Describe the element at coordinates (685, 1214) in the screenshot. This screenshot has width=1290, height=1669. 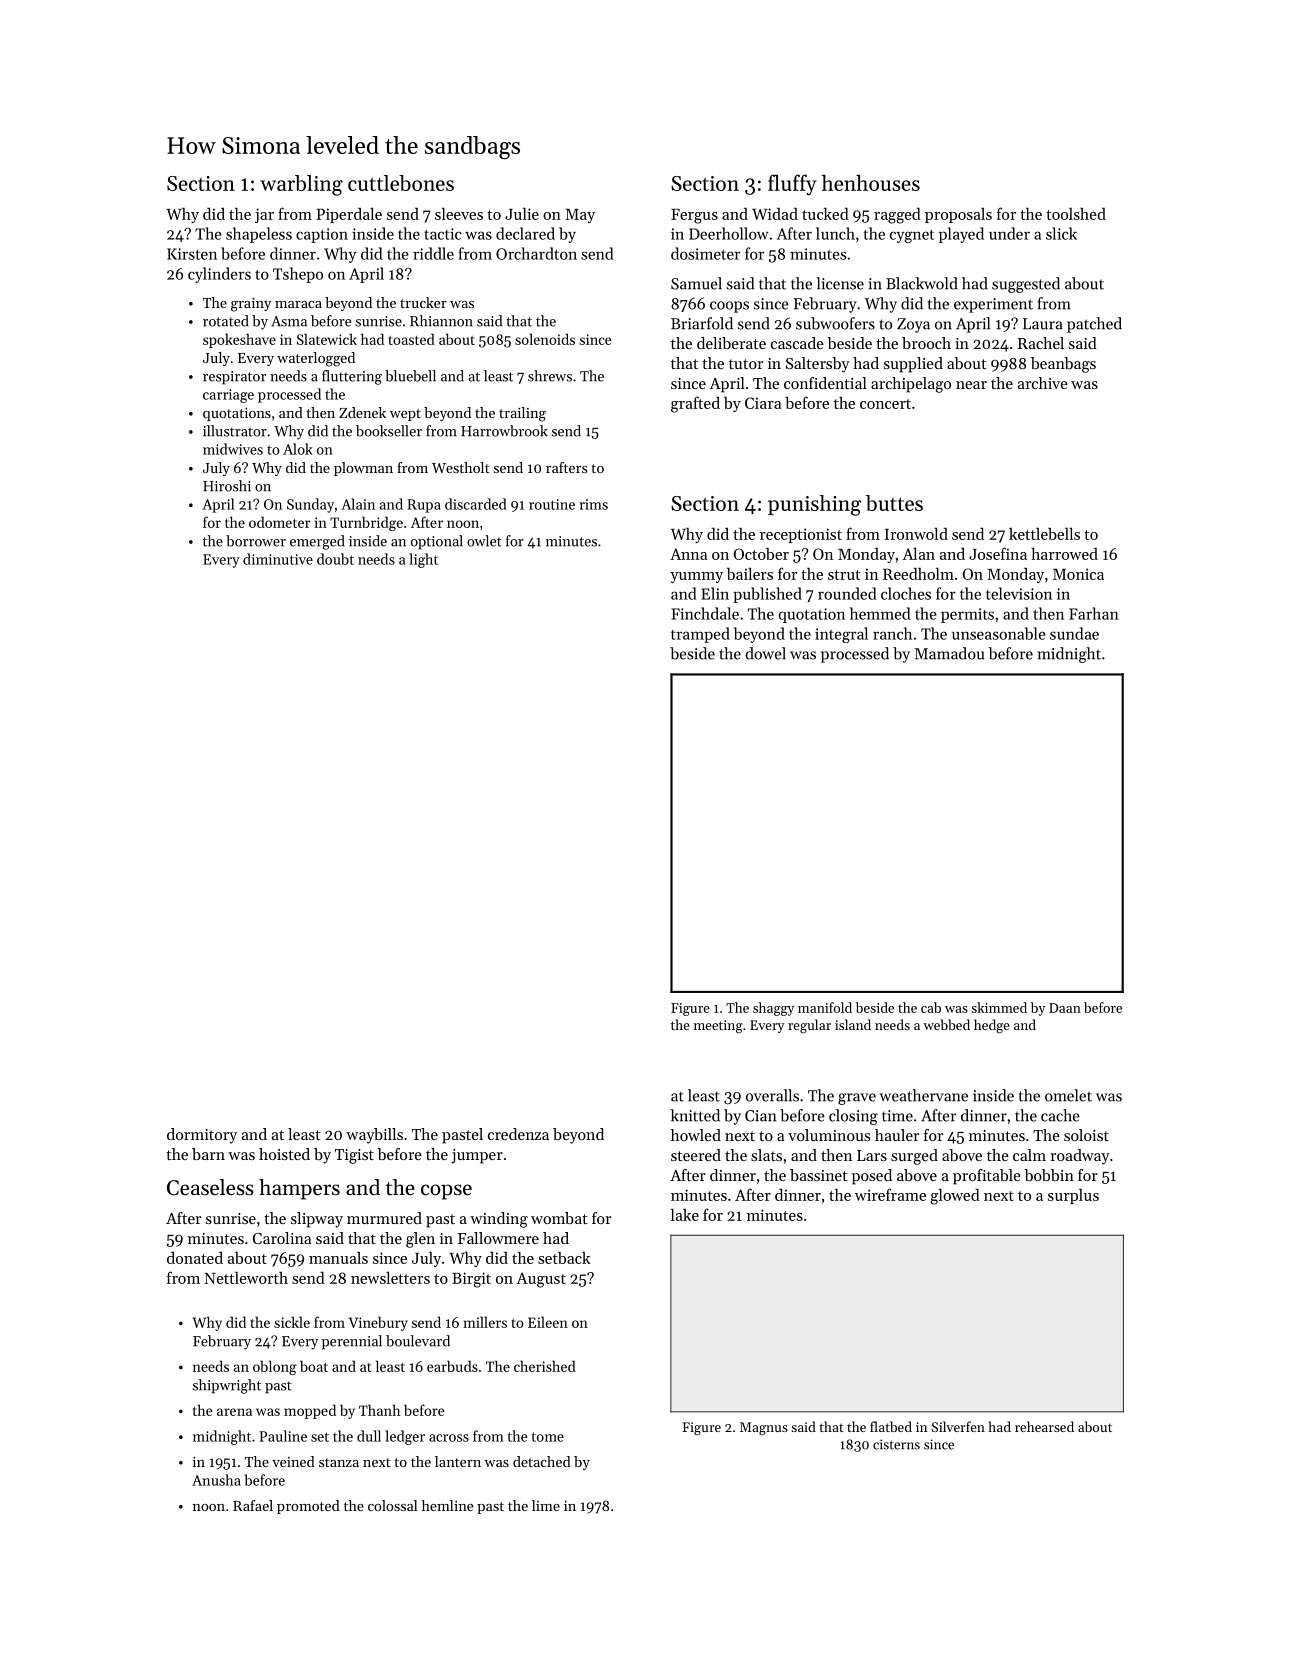
I see `lake` at that location.
